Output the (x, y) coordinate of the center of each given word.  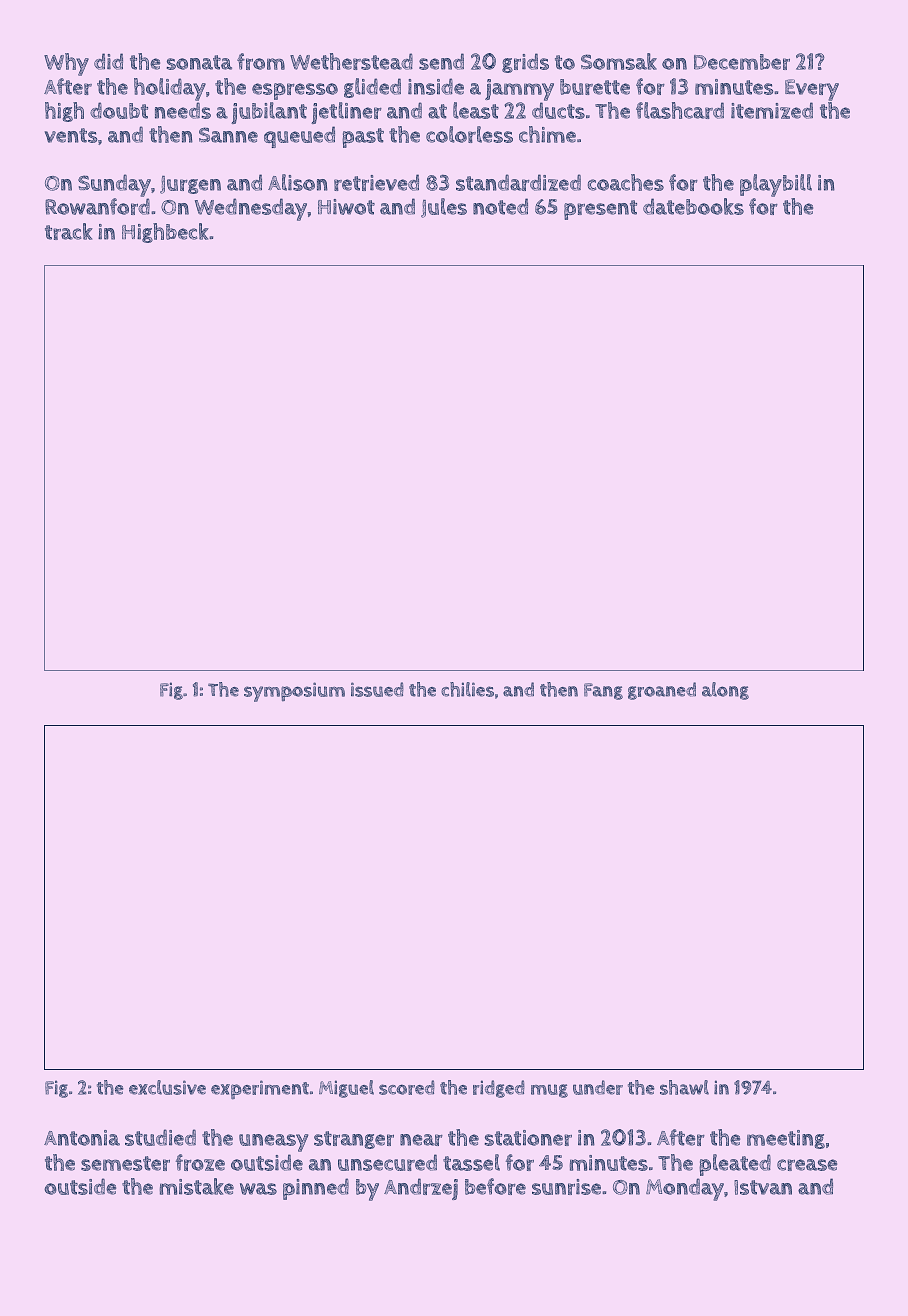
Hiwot (346, 207)
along (725, 691)
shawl (684, 1087)
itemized (772, 110)
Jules (444, 208)
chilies (467, 689)
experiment (260, 1090)
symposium (294, 692)
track (69, 231)
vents (71, 135)
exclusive (167, 1087)
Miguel (346, 1089)
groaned (662, 691)
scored (407, 1087)
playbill (776, 185)
